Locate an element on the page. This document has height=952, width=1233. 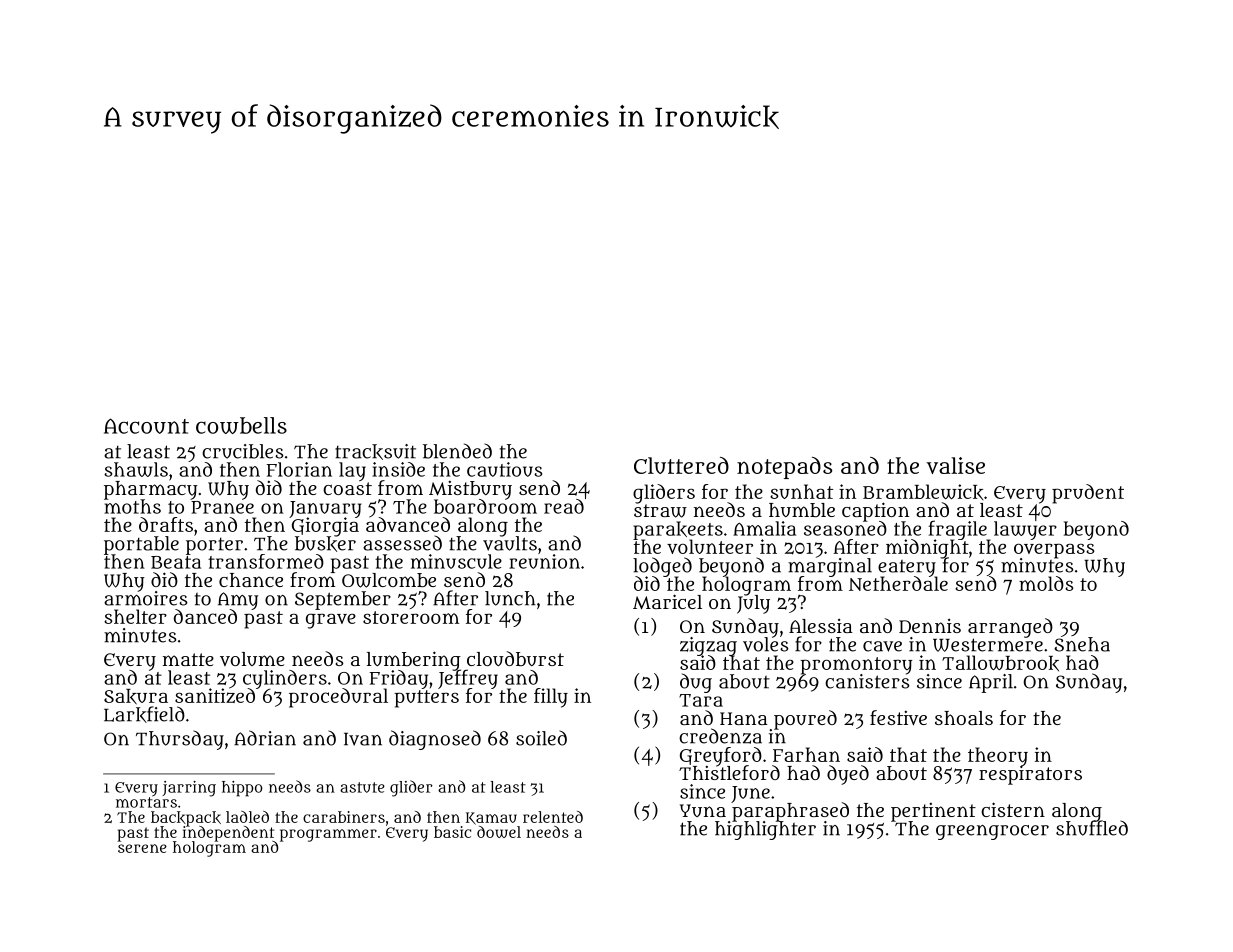
shawls is located at coordinates (136, 469).
